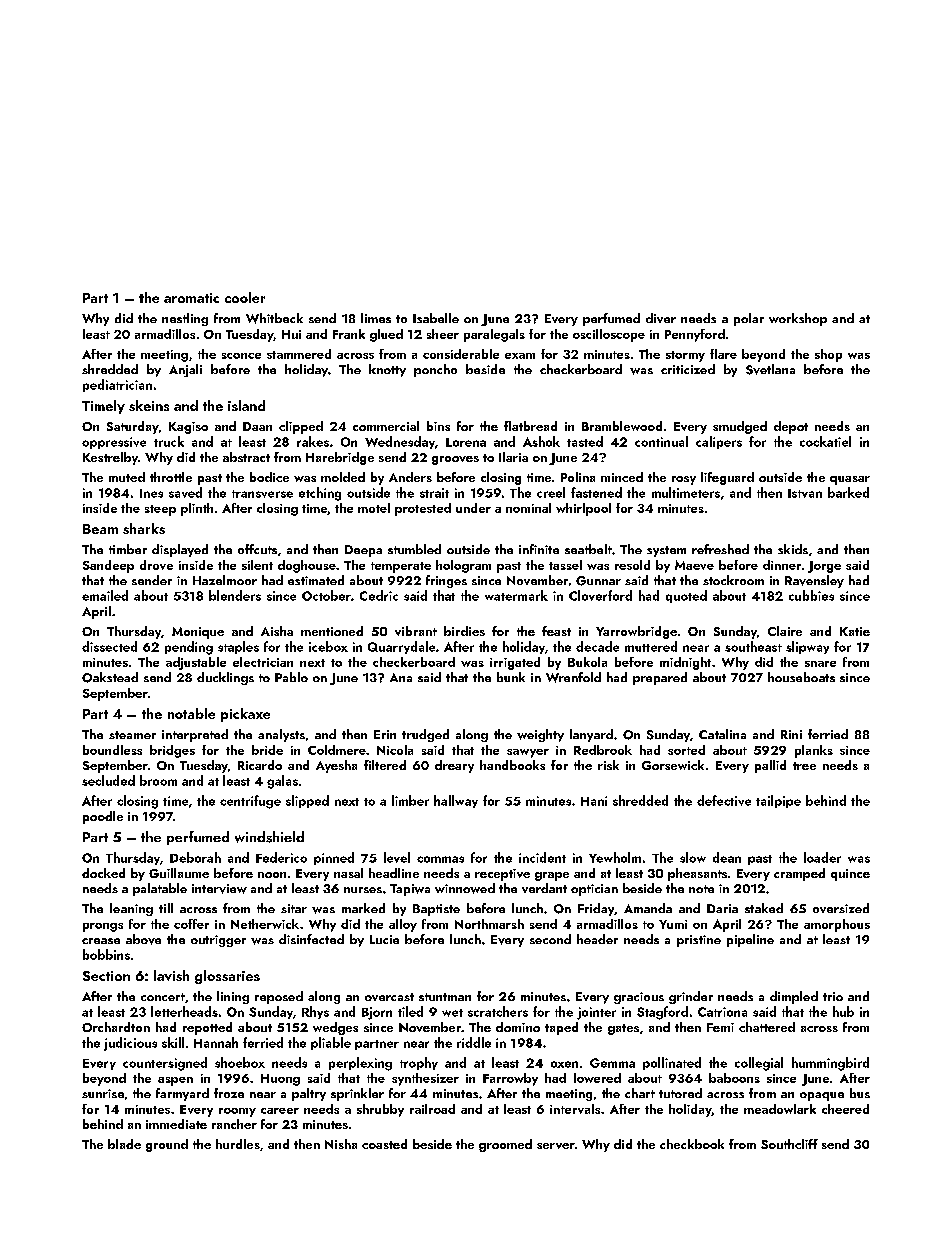  I want to click on glued, so click(386, 335).
